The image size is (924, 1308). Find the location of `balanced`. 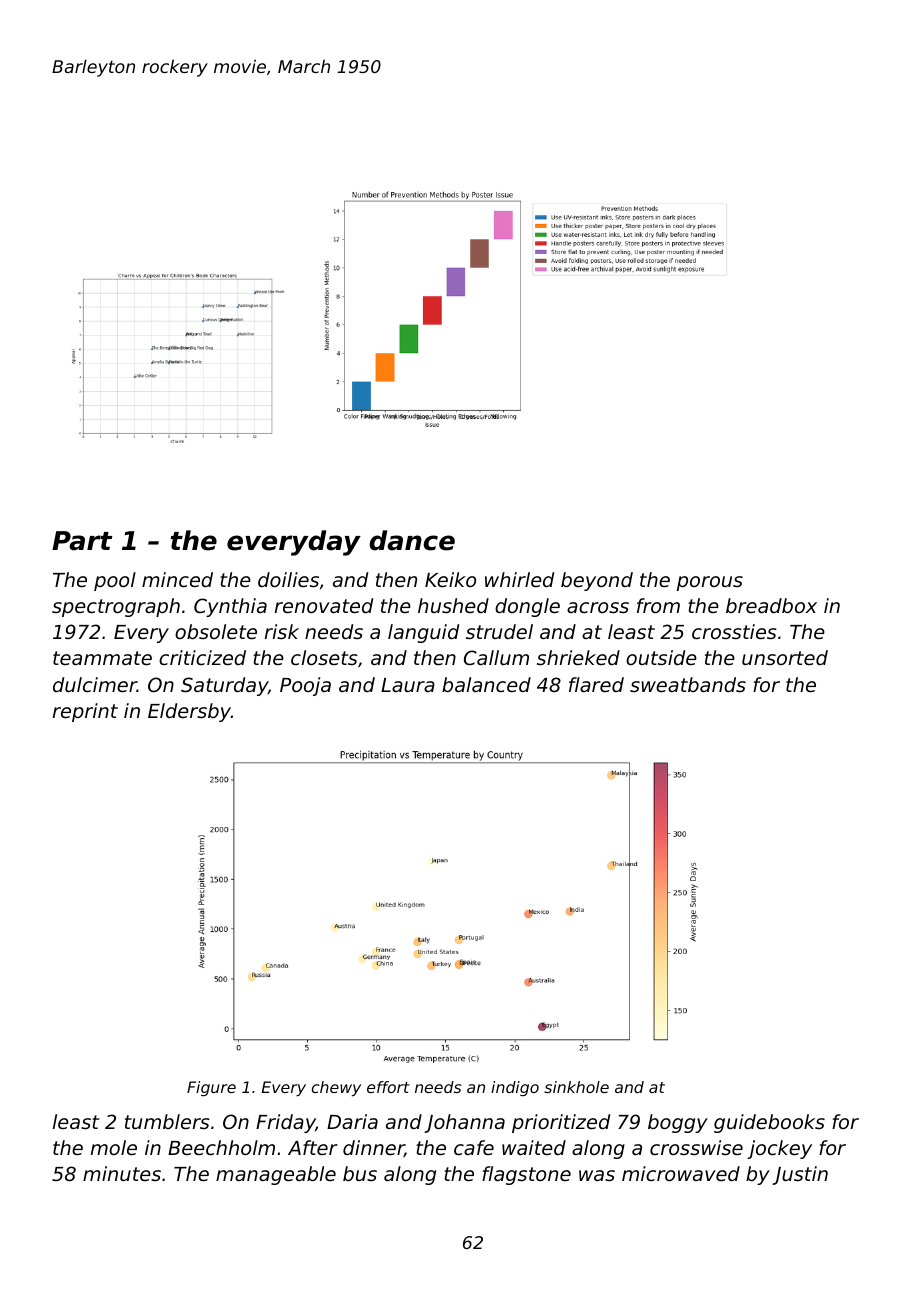

balanced is located at coordinates (486, 684).
